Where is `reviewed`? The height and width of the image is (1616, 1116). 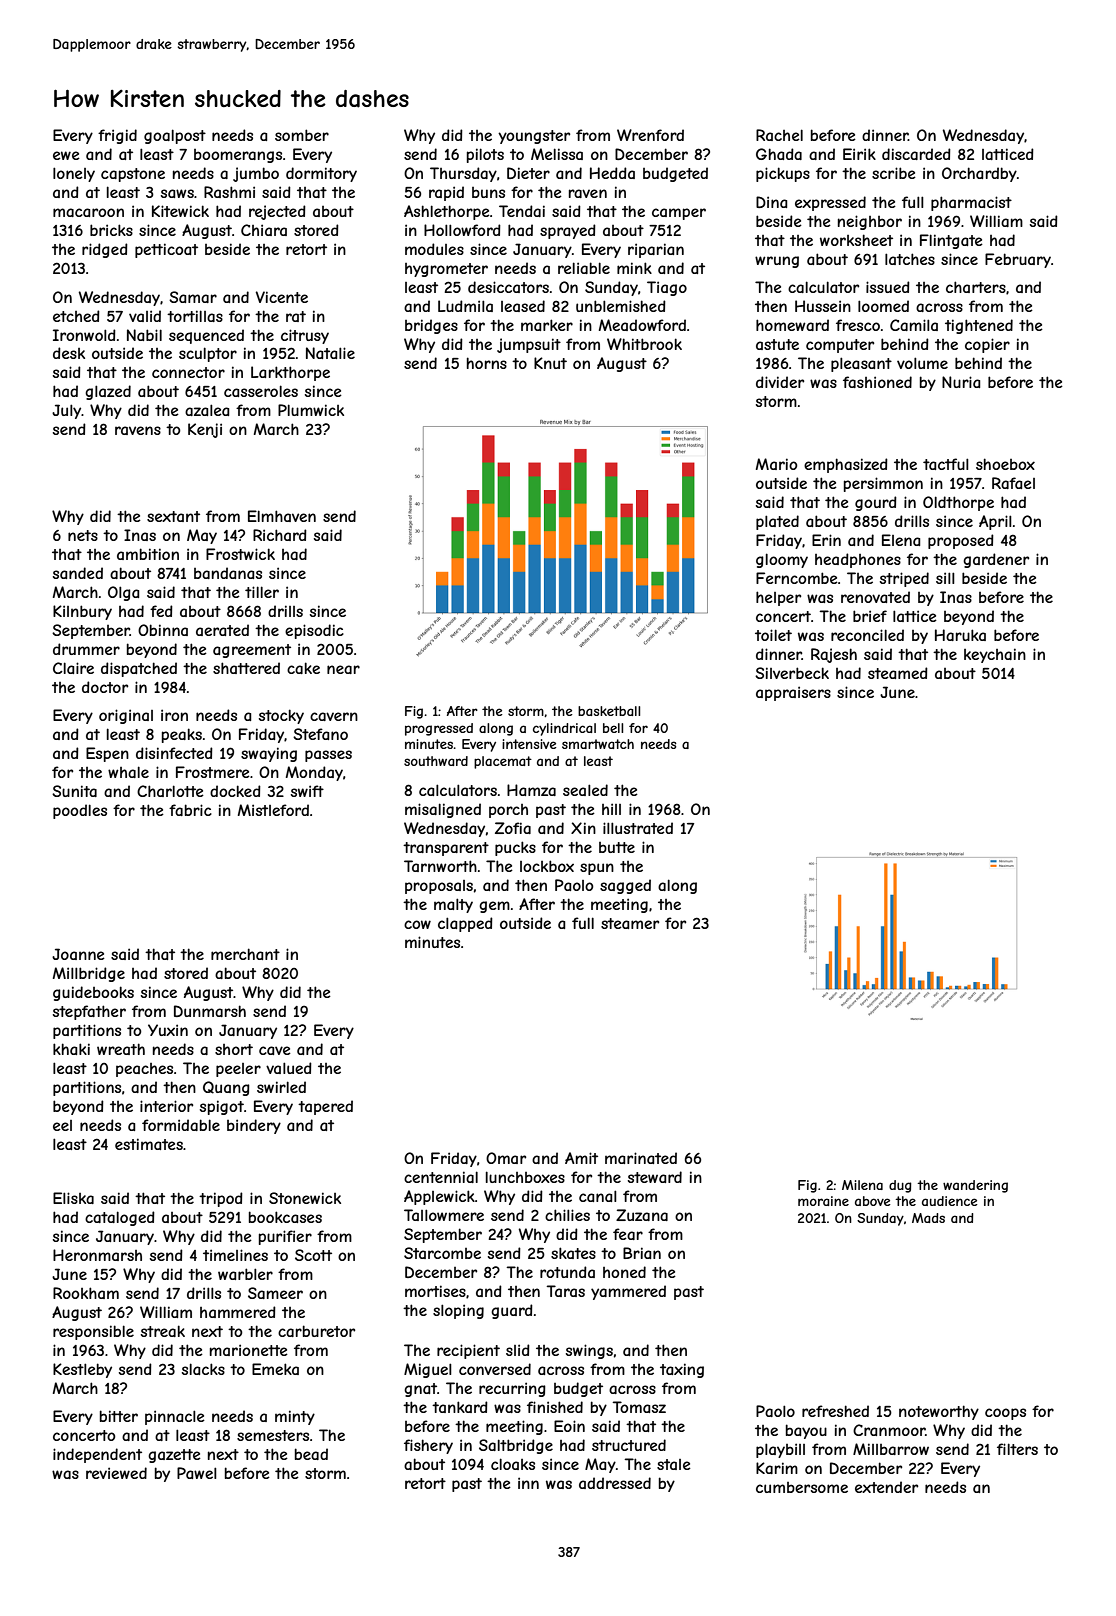 reviewed is located at coordinates (116, 1473).
